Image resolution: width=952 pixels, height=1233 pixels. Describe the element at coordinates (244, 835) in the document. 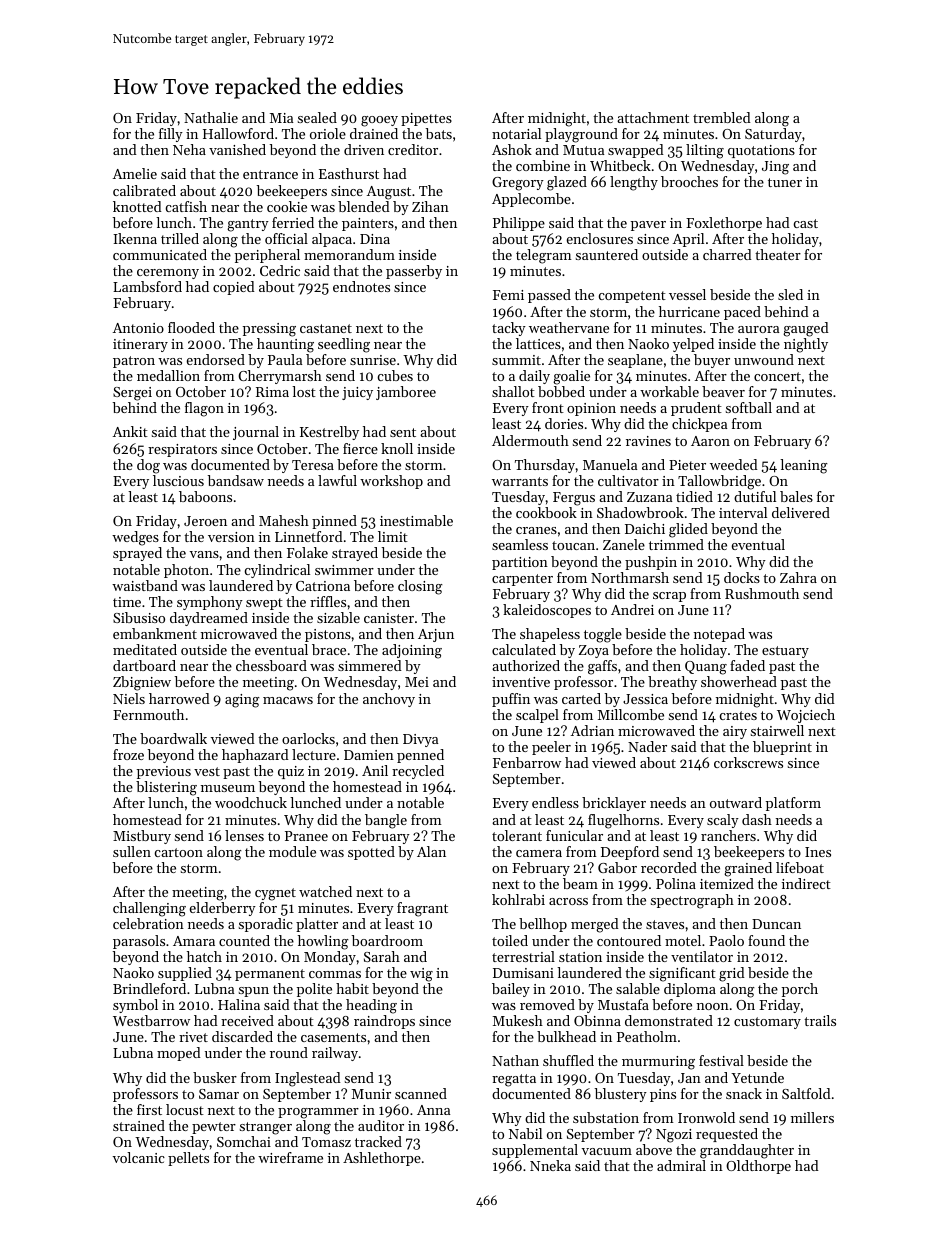

I see `lenses` at that location.
